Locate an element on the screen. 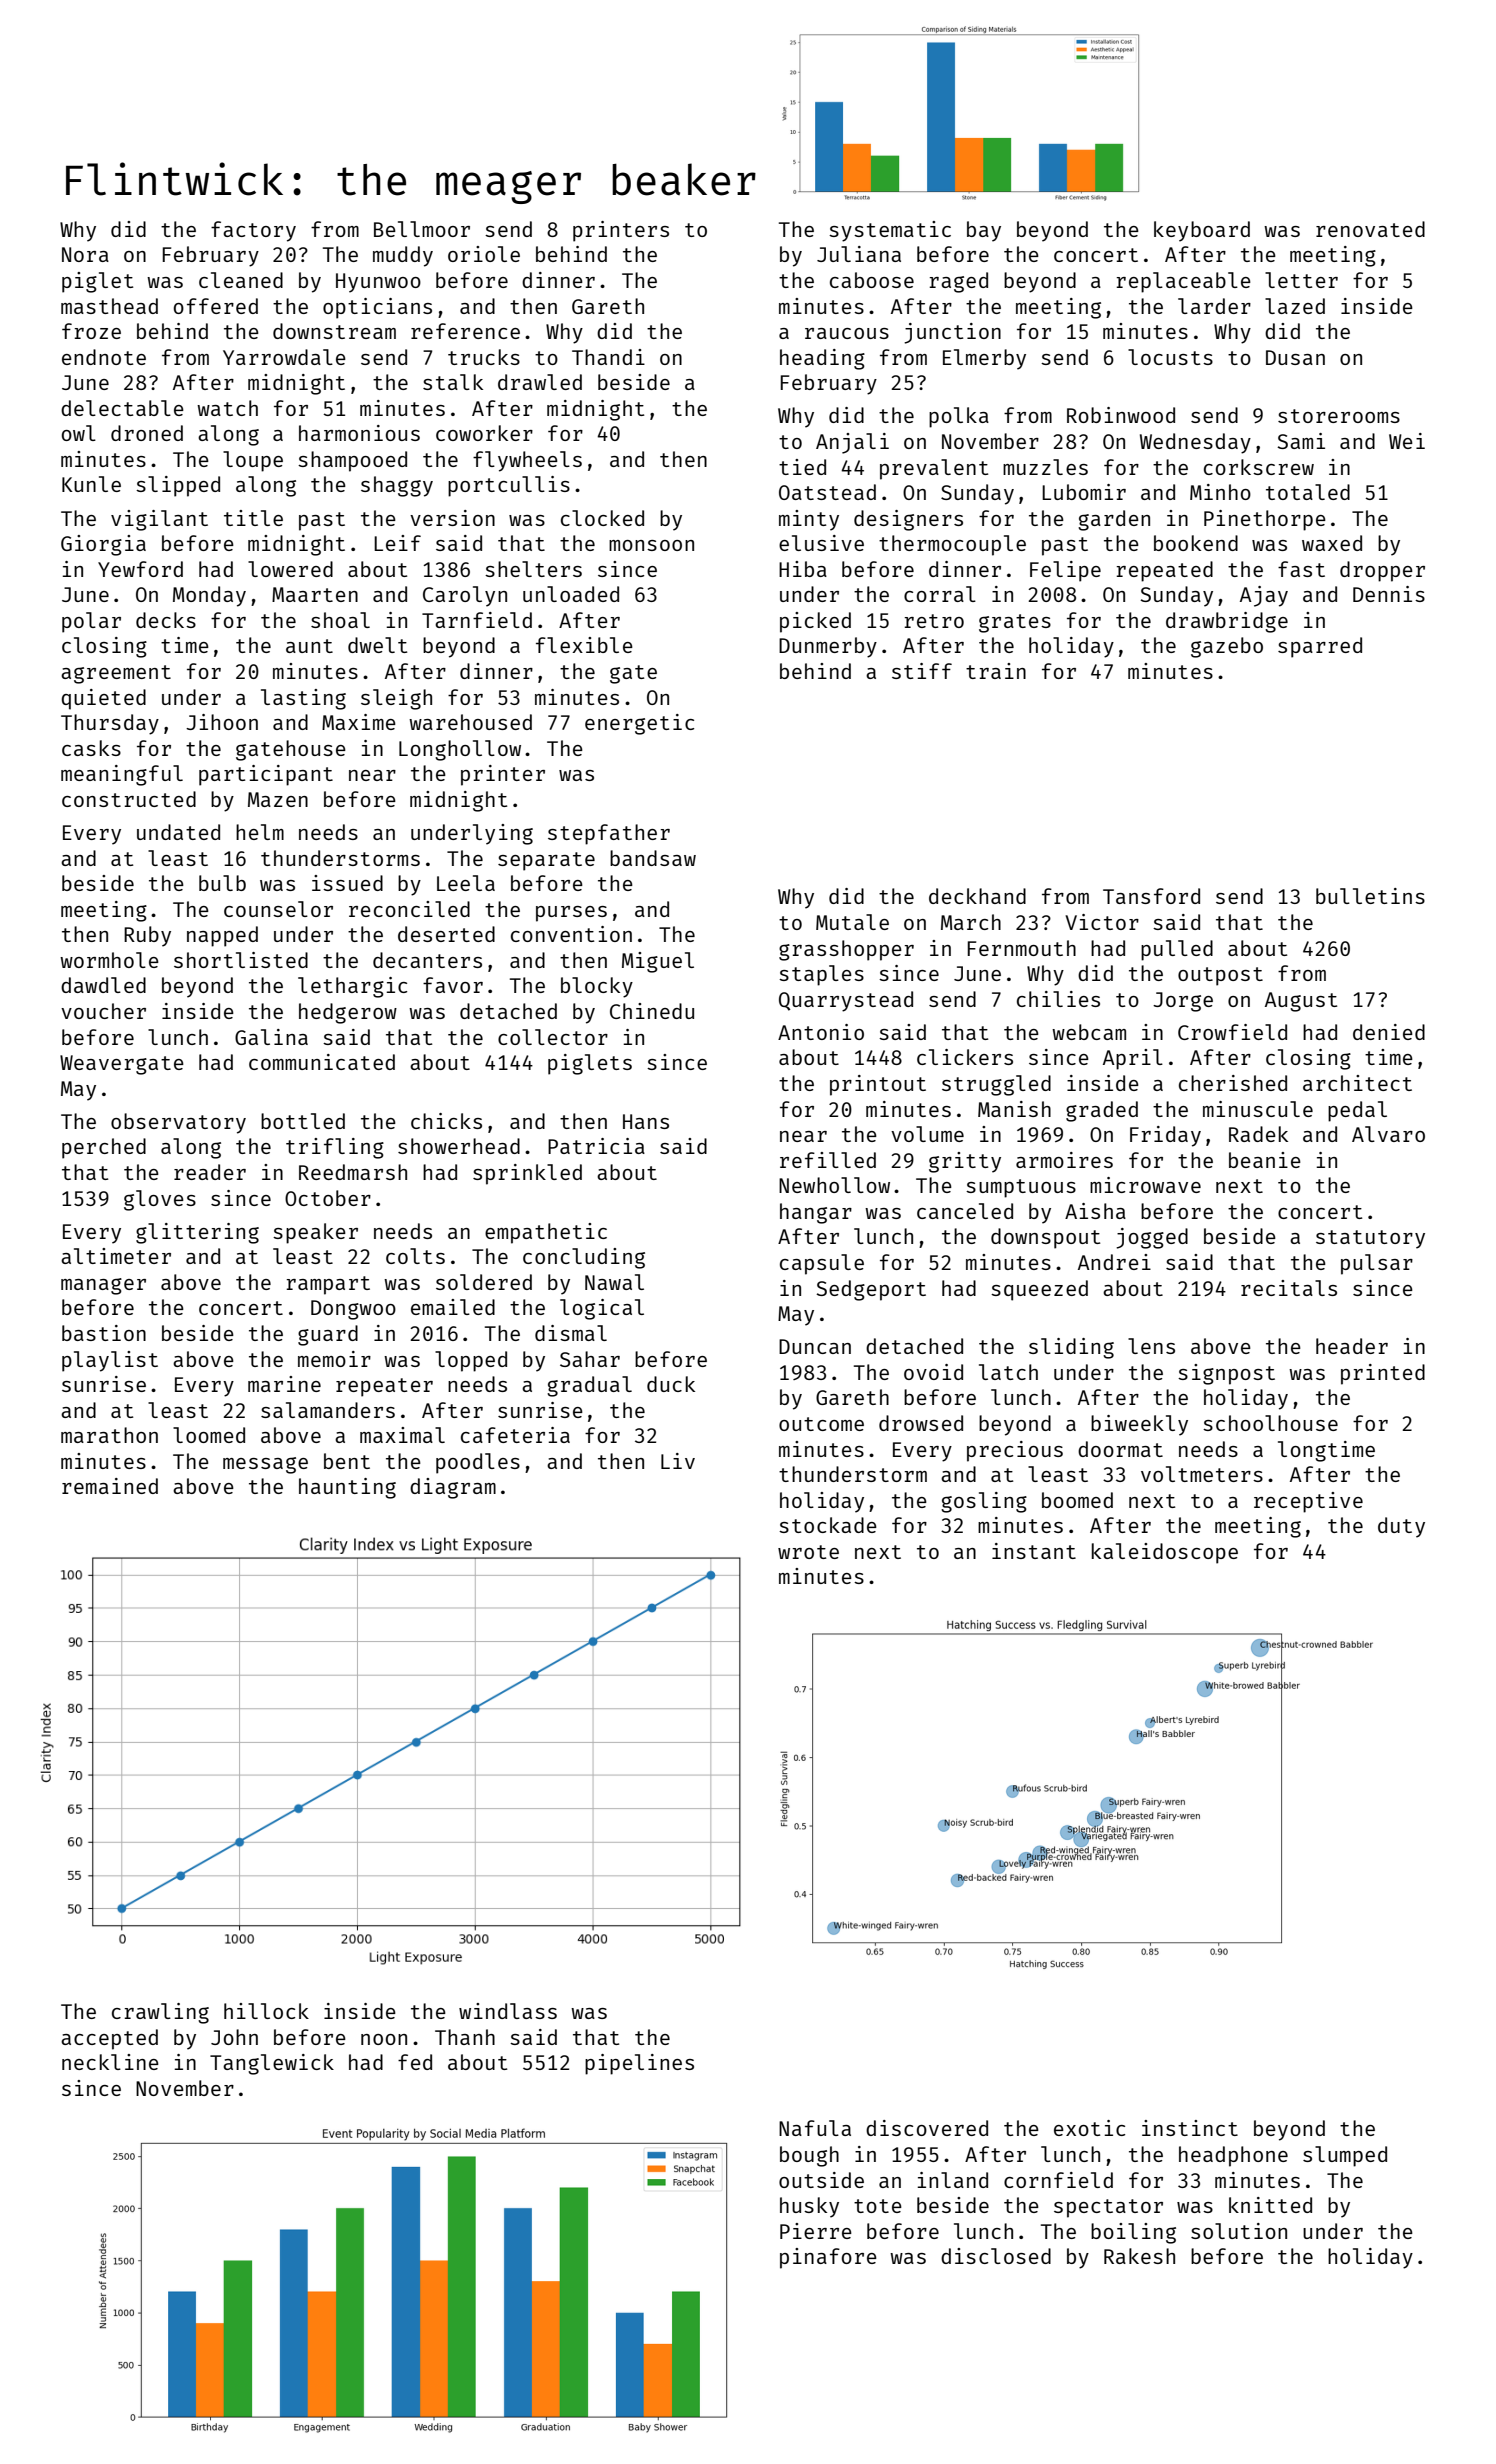 Image resolution: width=1496 pixels, height=2464 pixels. Nafula is located at coordinates (815, 2128).
